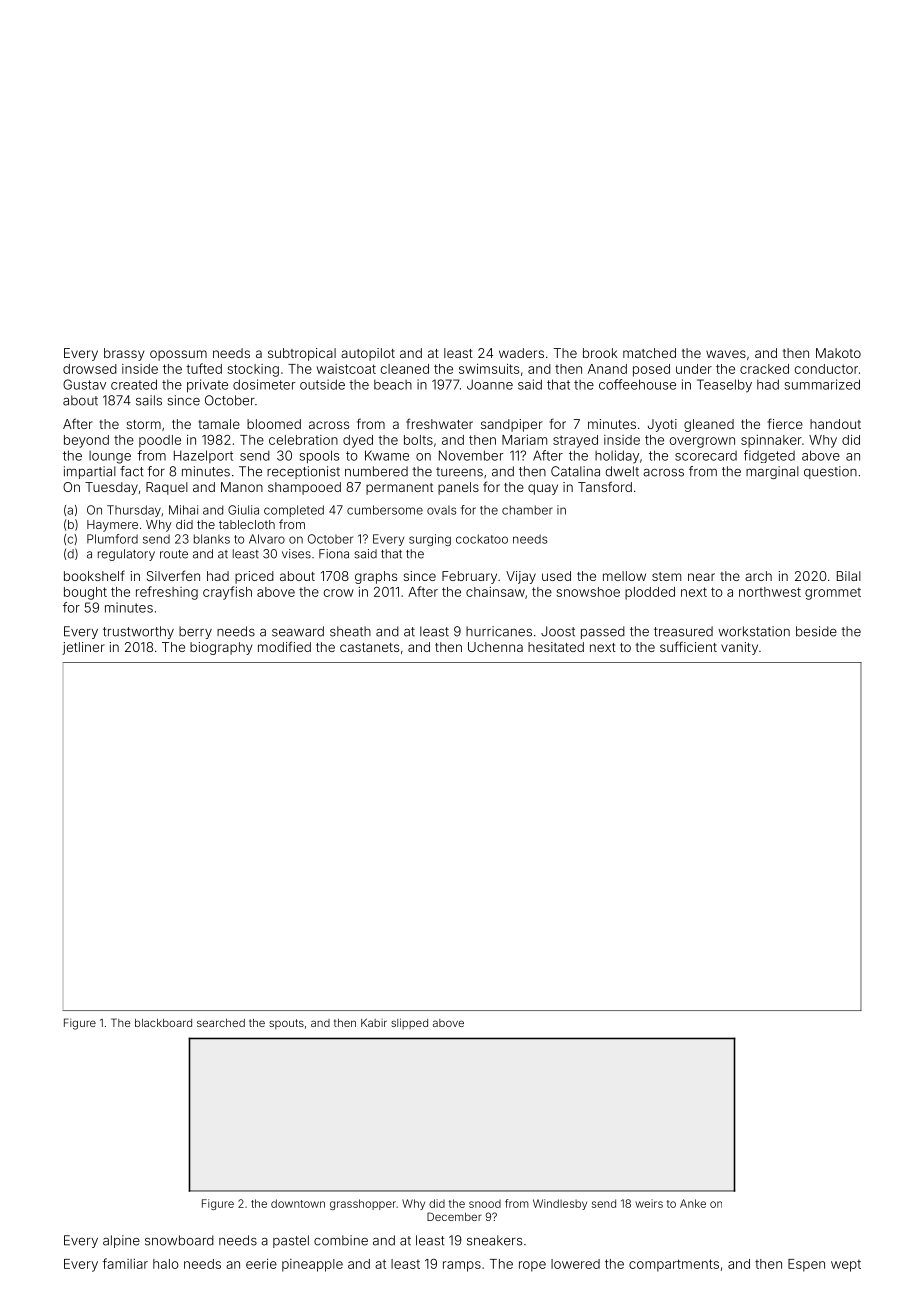  Describe the element at coordinates (163, 1023) in the screenshot. I see `blackboard` at that location.
